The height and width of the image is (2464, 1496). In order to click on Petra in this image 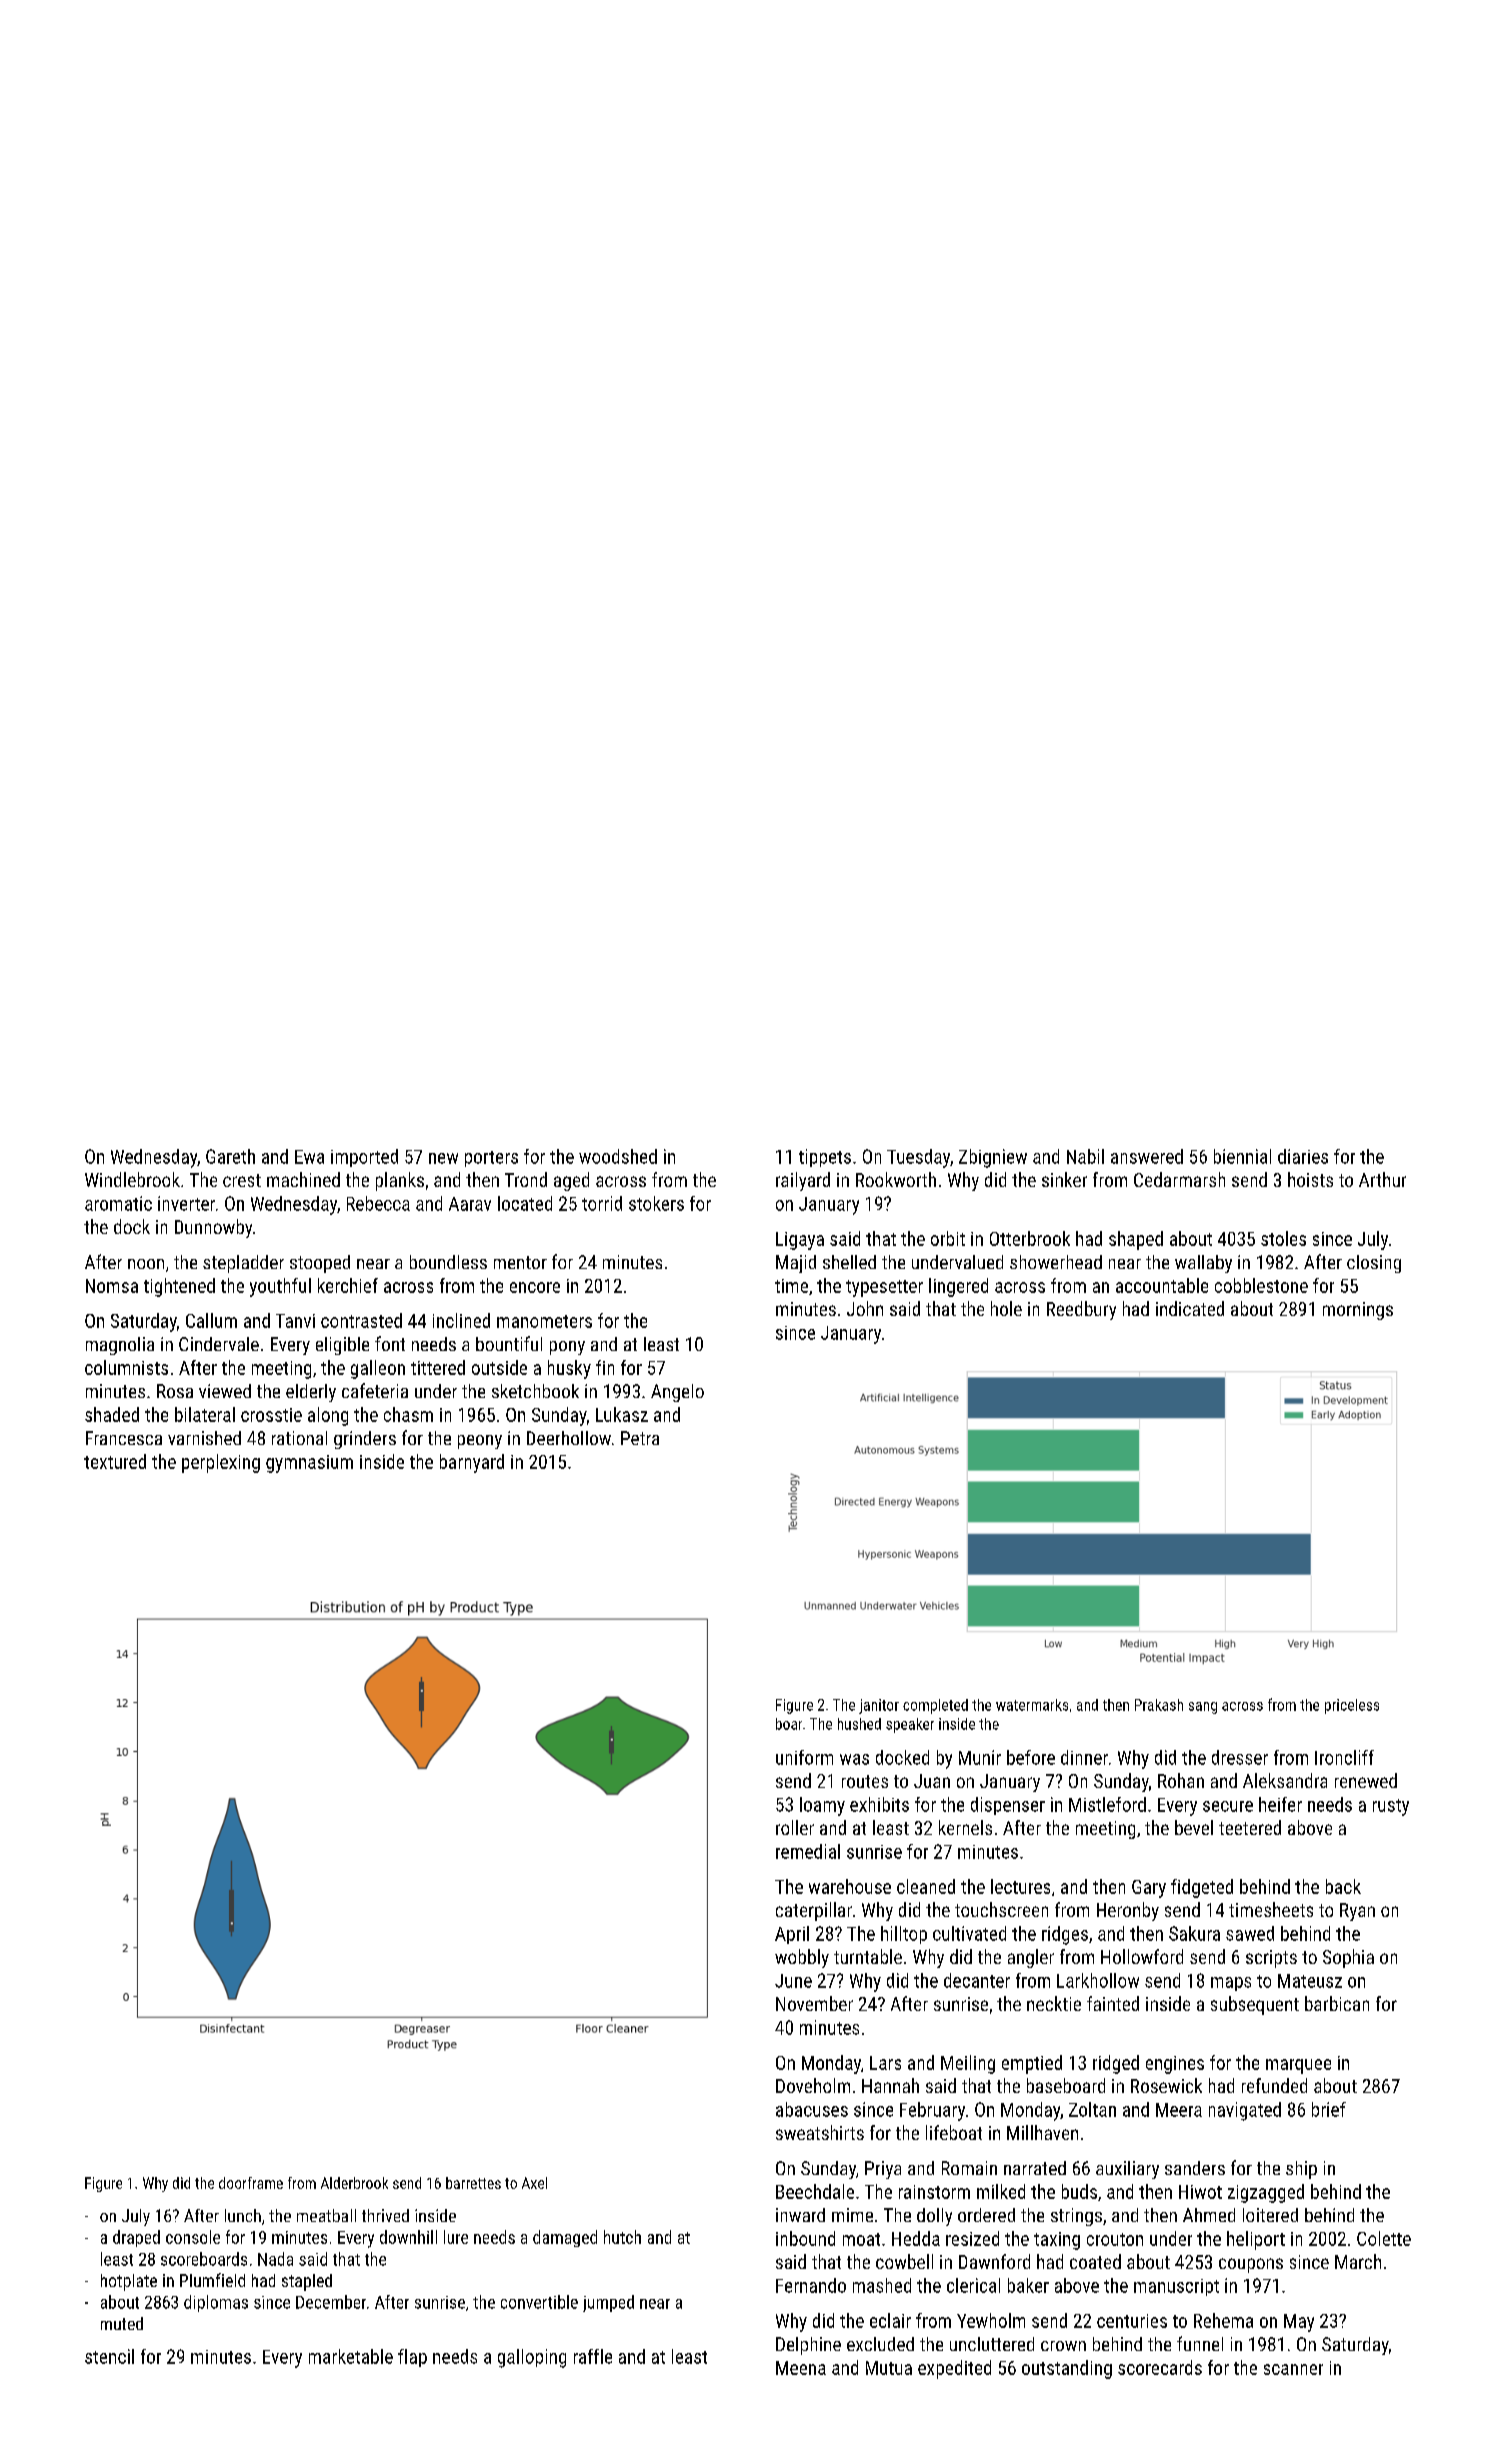, I will do `click(640, 1438)`.
